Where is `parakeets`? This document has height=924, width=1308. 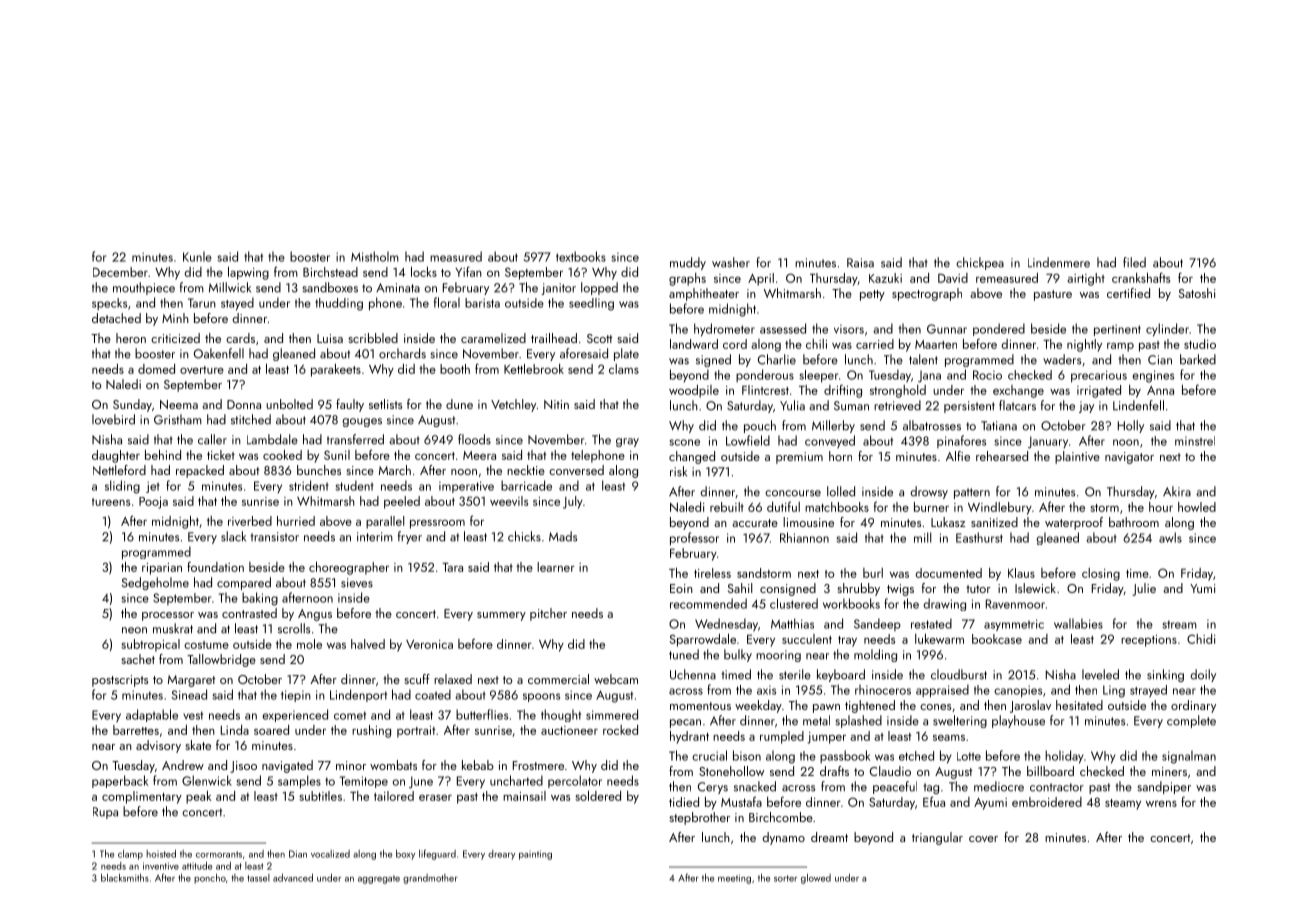
parakeets is located at coordinates (336, 370).
